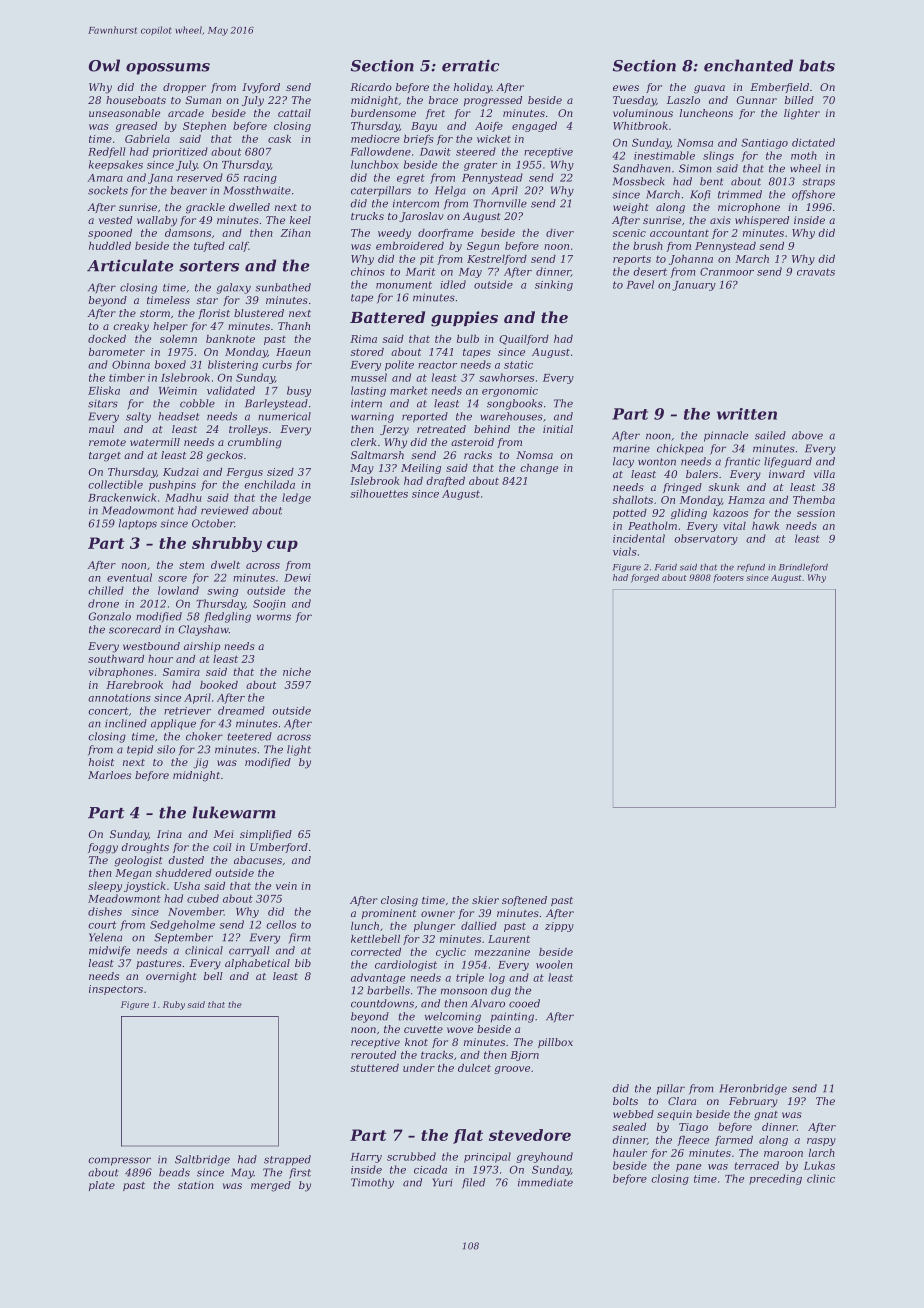 The height and width of the image is (1308, 924). What do you see at coordinates (497, 260) in the image?
I see `Kestrelford` at bounding box center [497, 260].
